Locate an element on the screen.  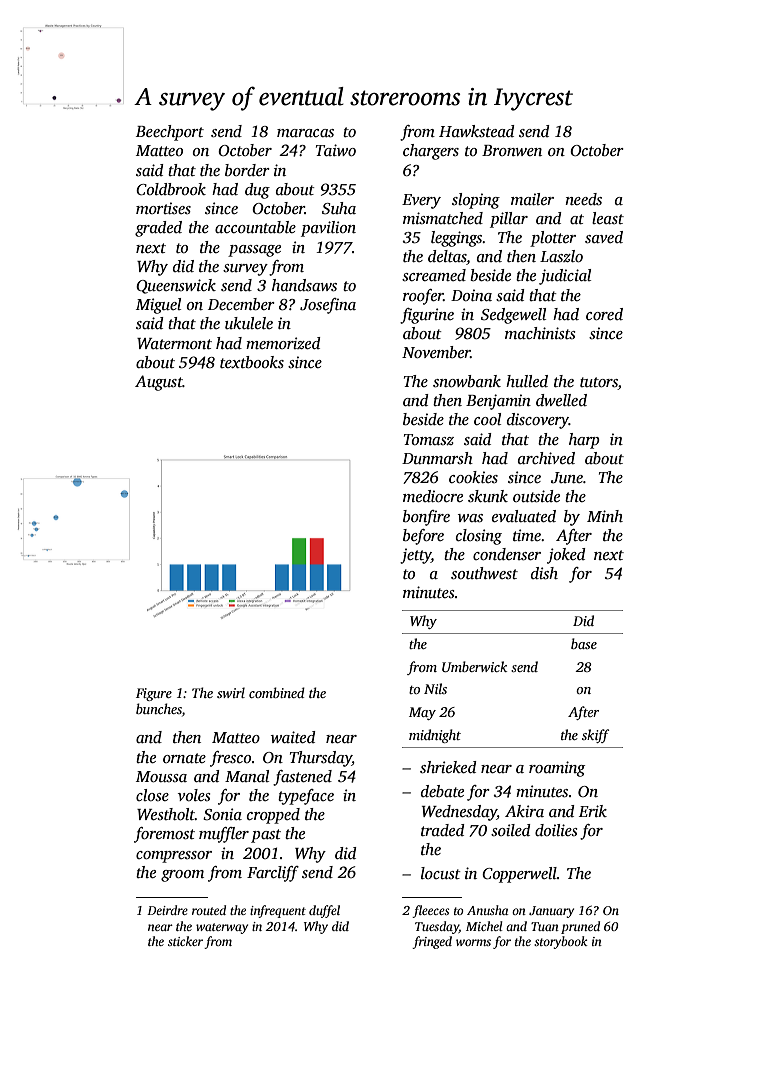
fastened is located at coordinates (302, 778).
